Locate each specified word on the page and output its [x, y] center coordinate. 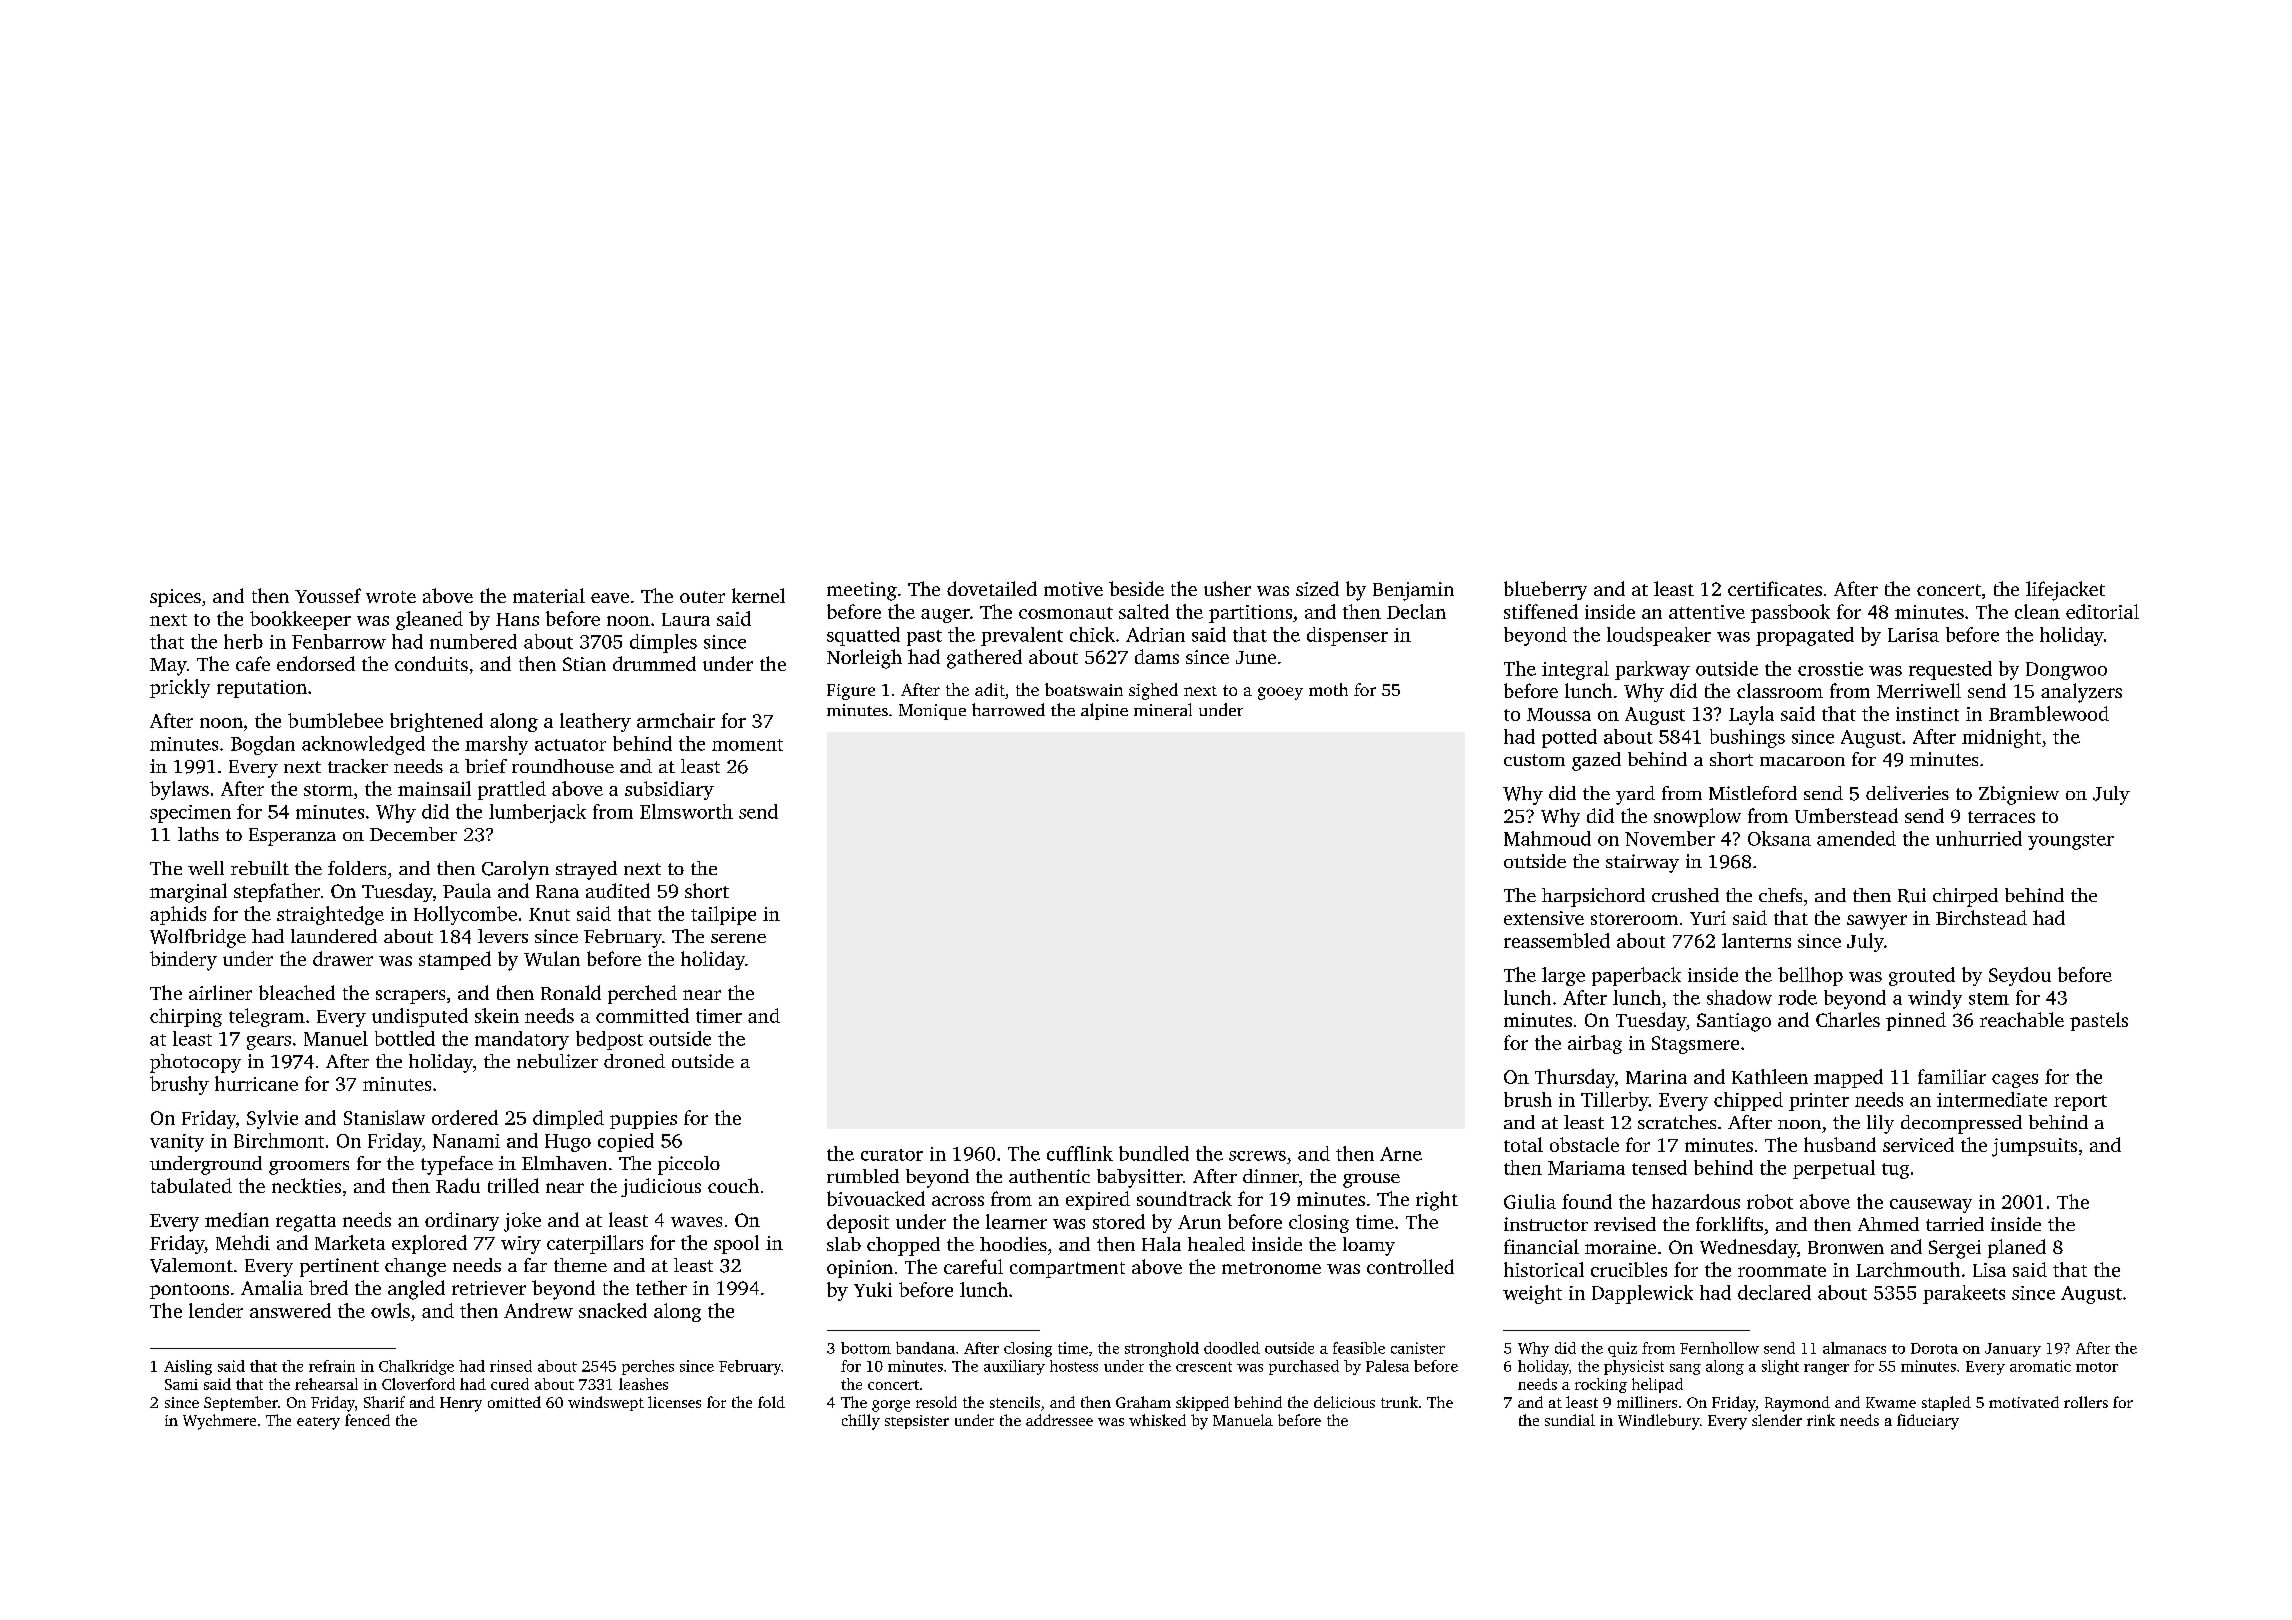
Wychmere [219, 1422]
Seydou [2020, 976]
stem [1989, 999]
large [1563, 976]
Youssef [328, 595]
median [237, 1219]
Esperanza [292, 837]
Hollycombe [465, 915]
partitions [1250, 614]
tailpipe [723, 915]
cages [2015, 1081]
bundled [1154, 1153]
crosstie [1830, 669]
